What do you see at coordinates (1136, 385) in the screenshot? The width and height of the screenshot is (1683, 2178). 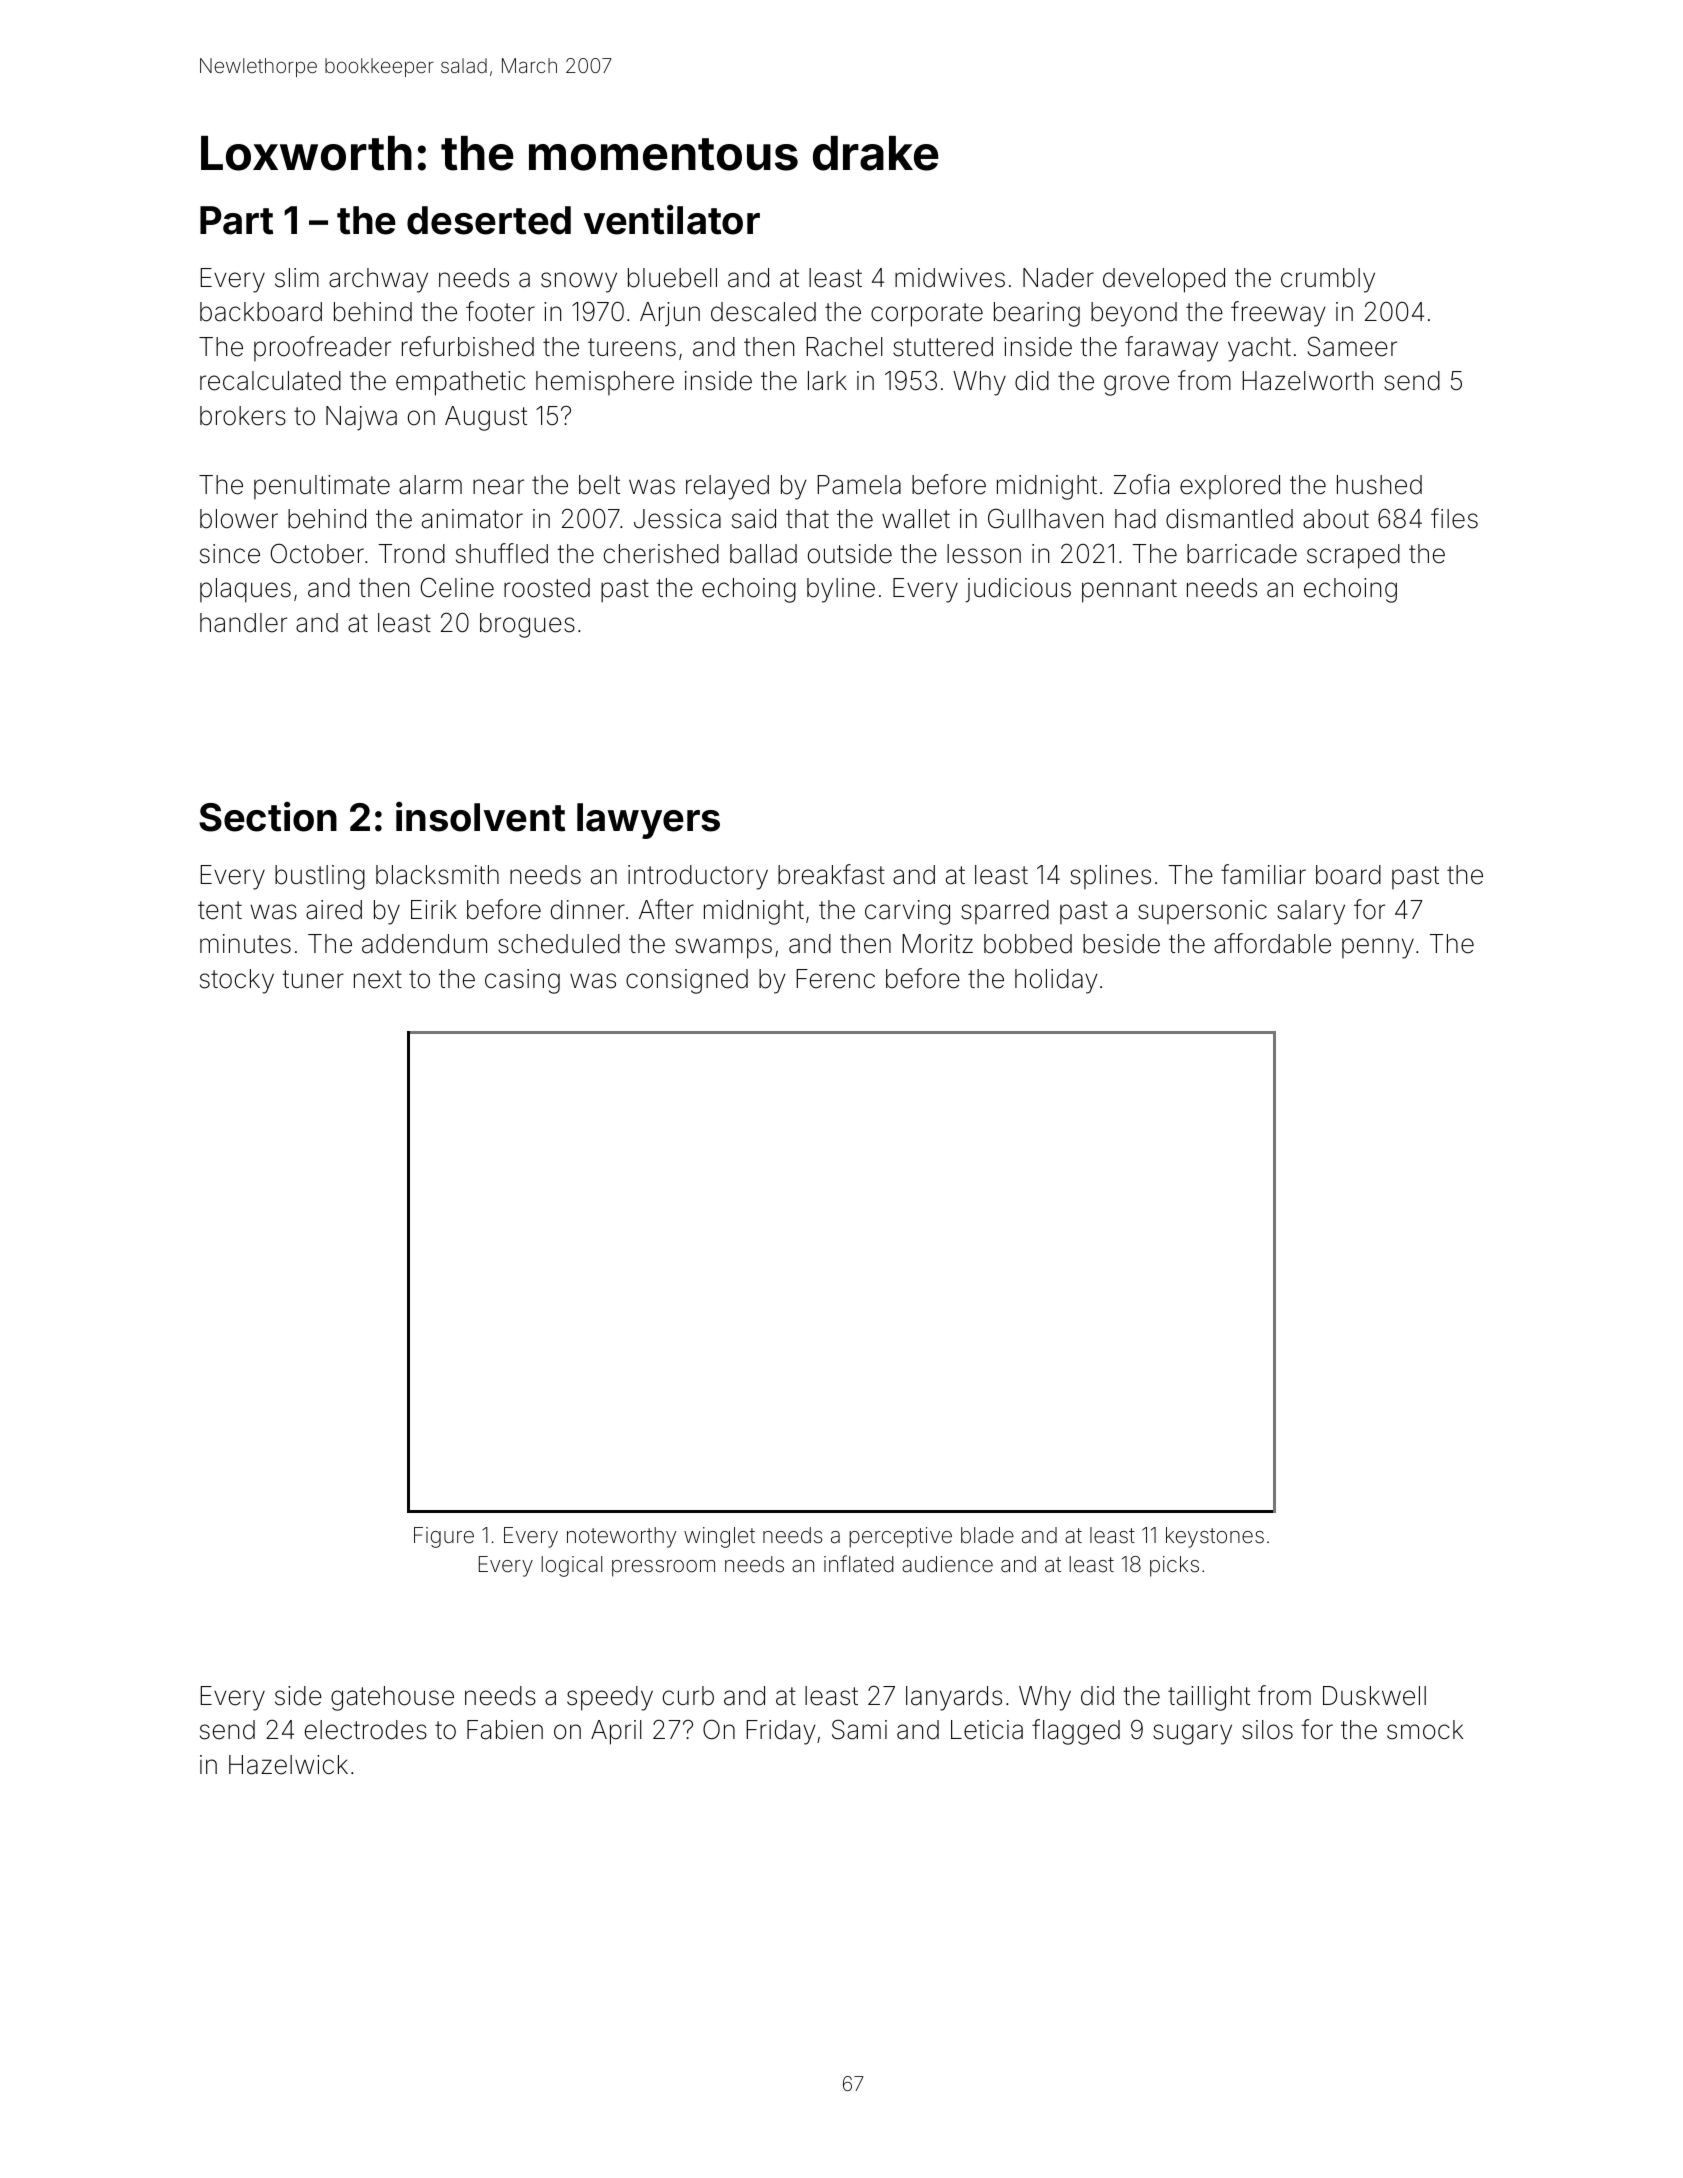 I see `grove` at bounding box center [1136, 385].
